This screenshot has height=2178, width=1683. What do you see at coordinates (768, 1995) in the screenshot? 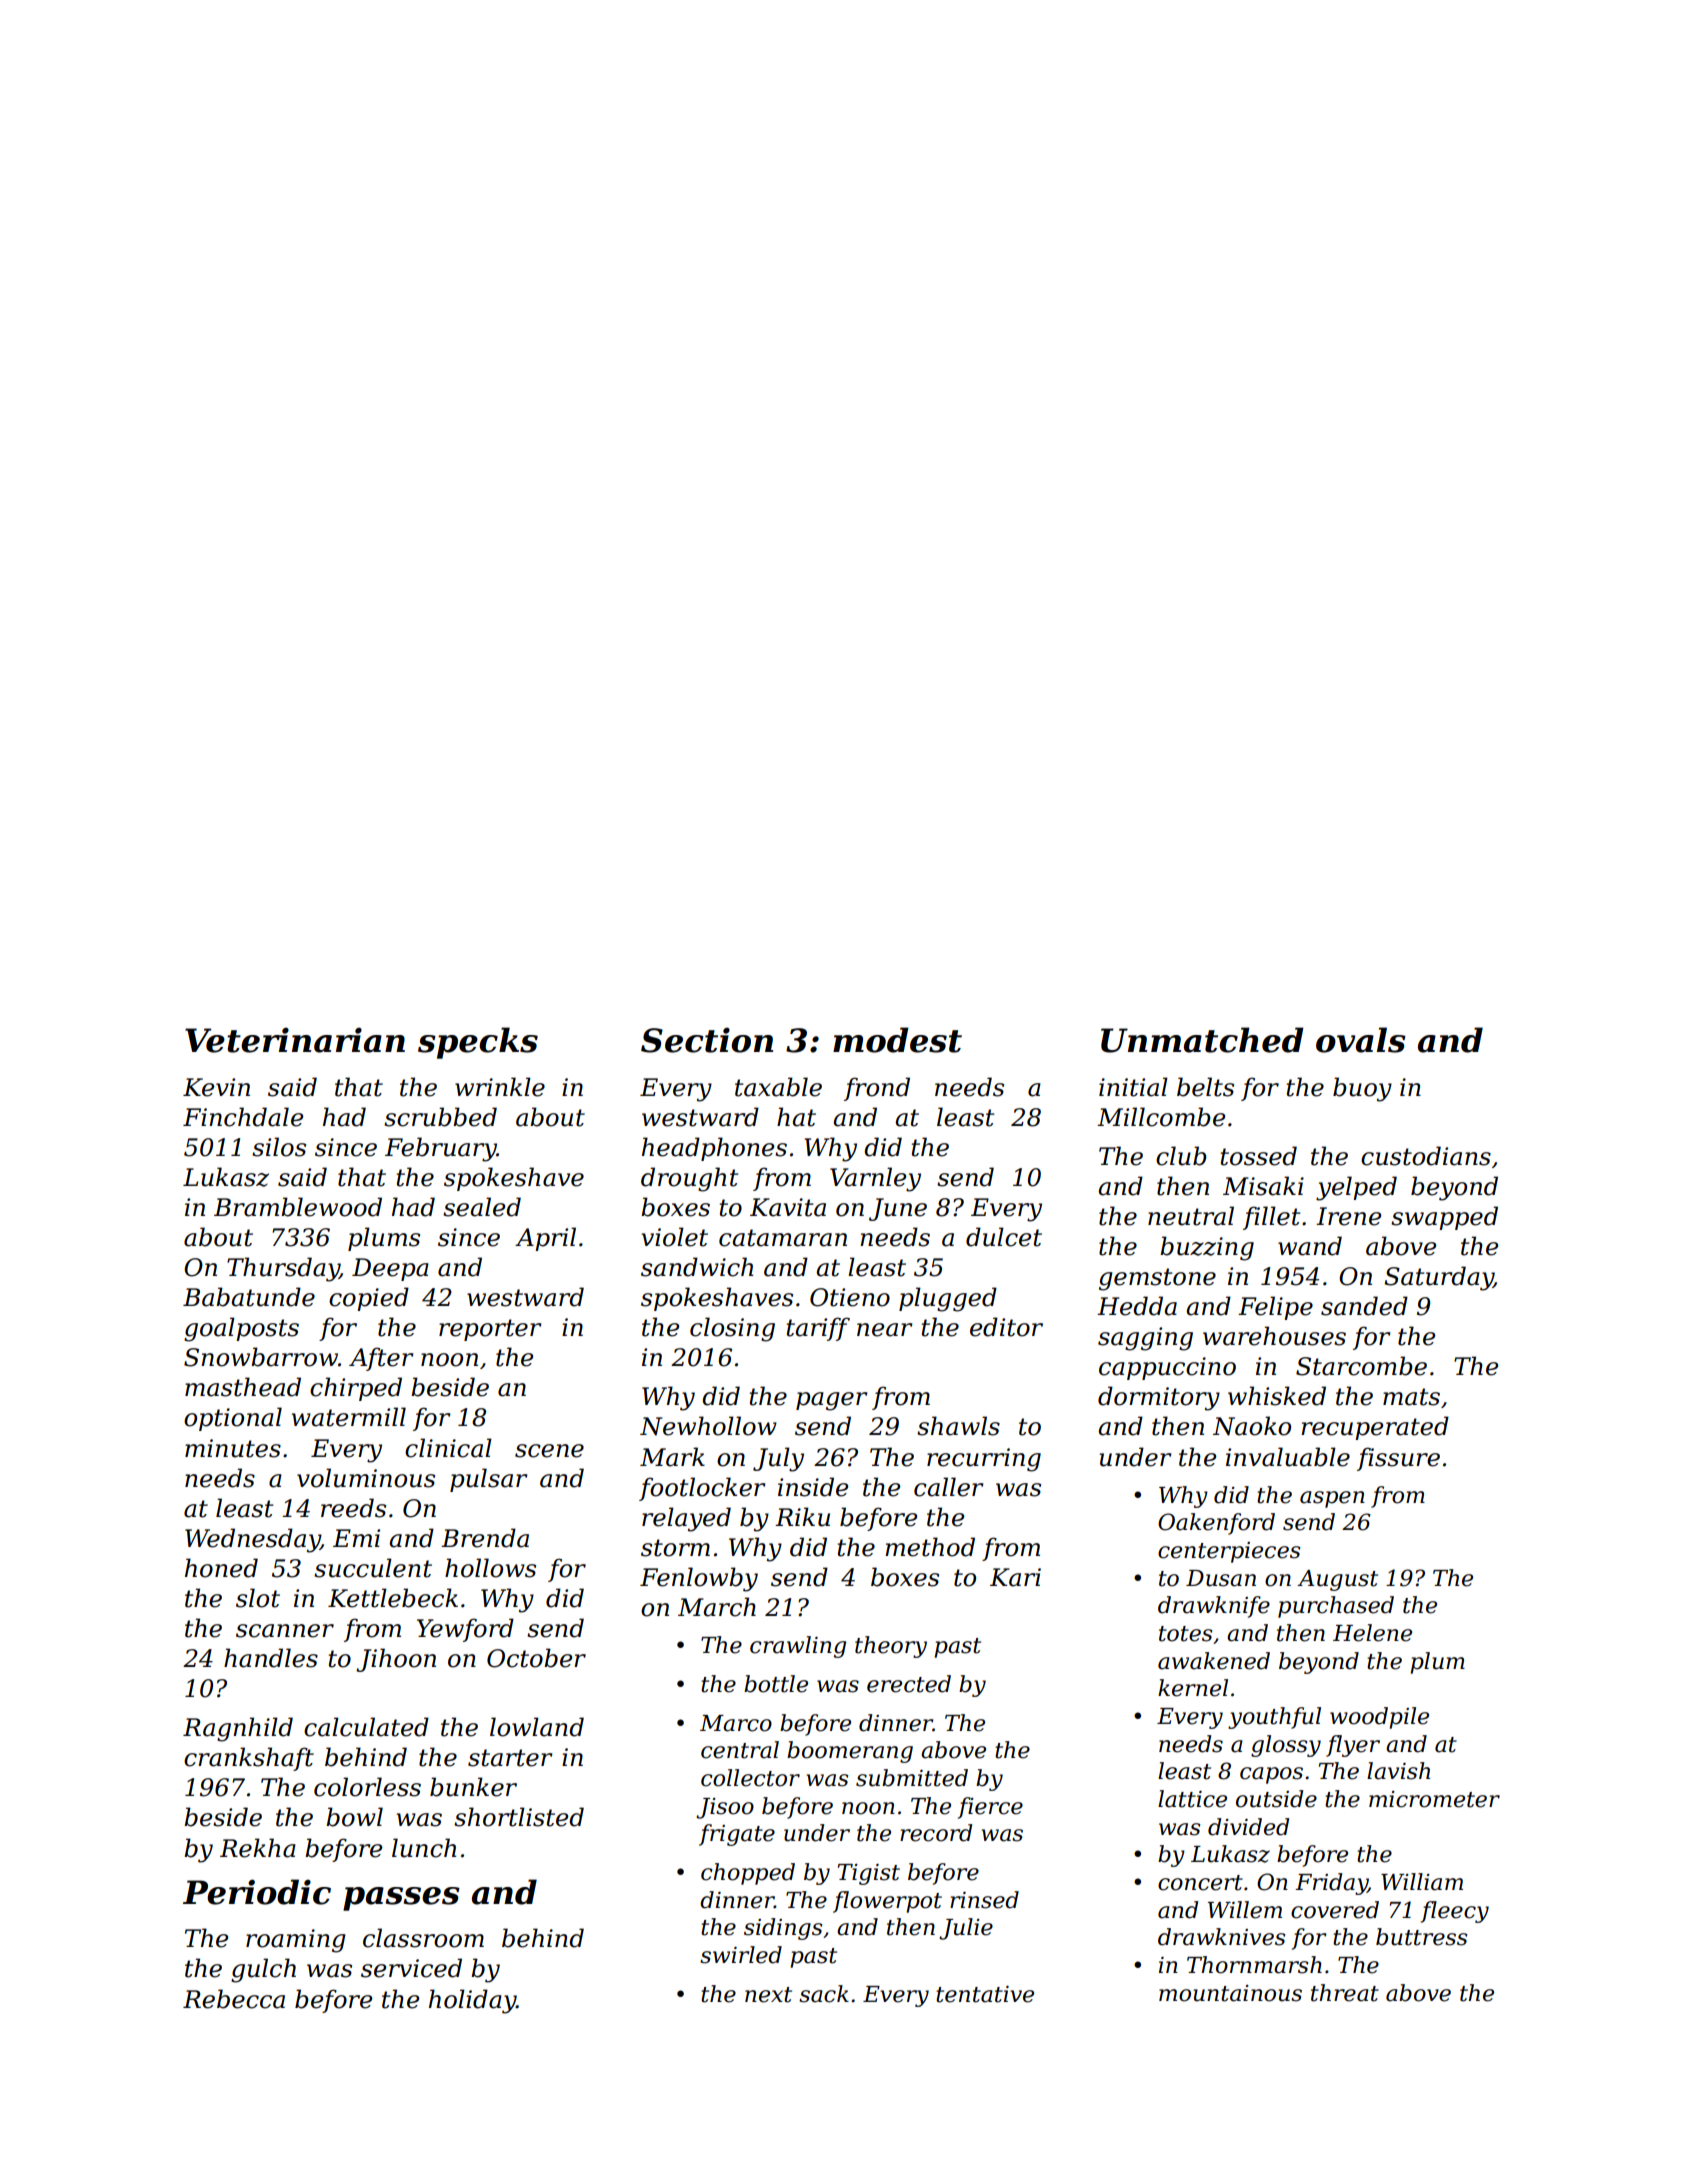
I see `next` at bounding box center [768, 1995].
